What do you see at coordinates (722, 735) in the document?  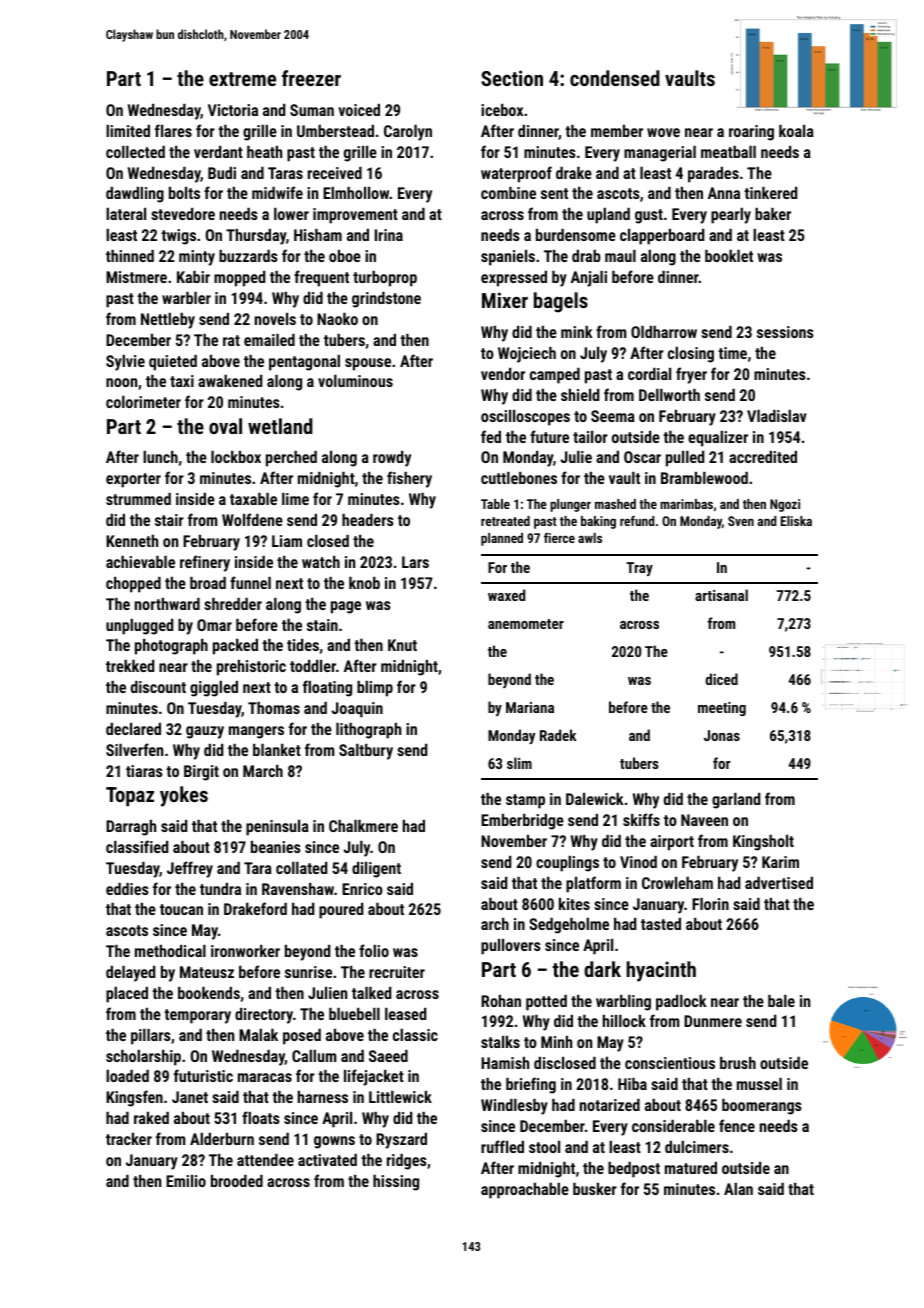 I see `Jonas` at bounding box center [722, 735].
